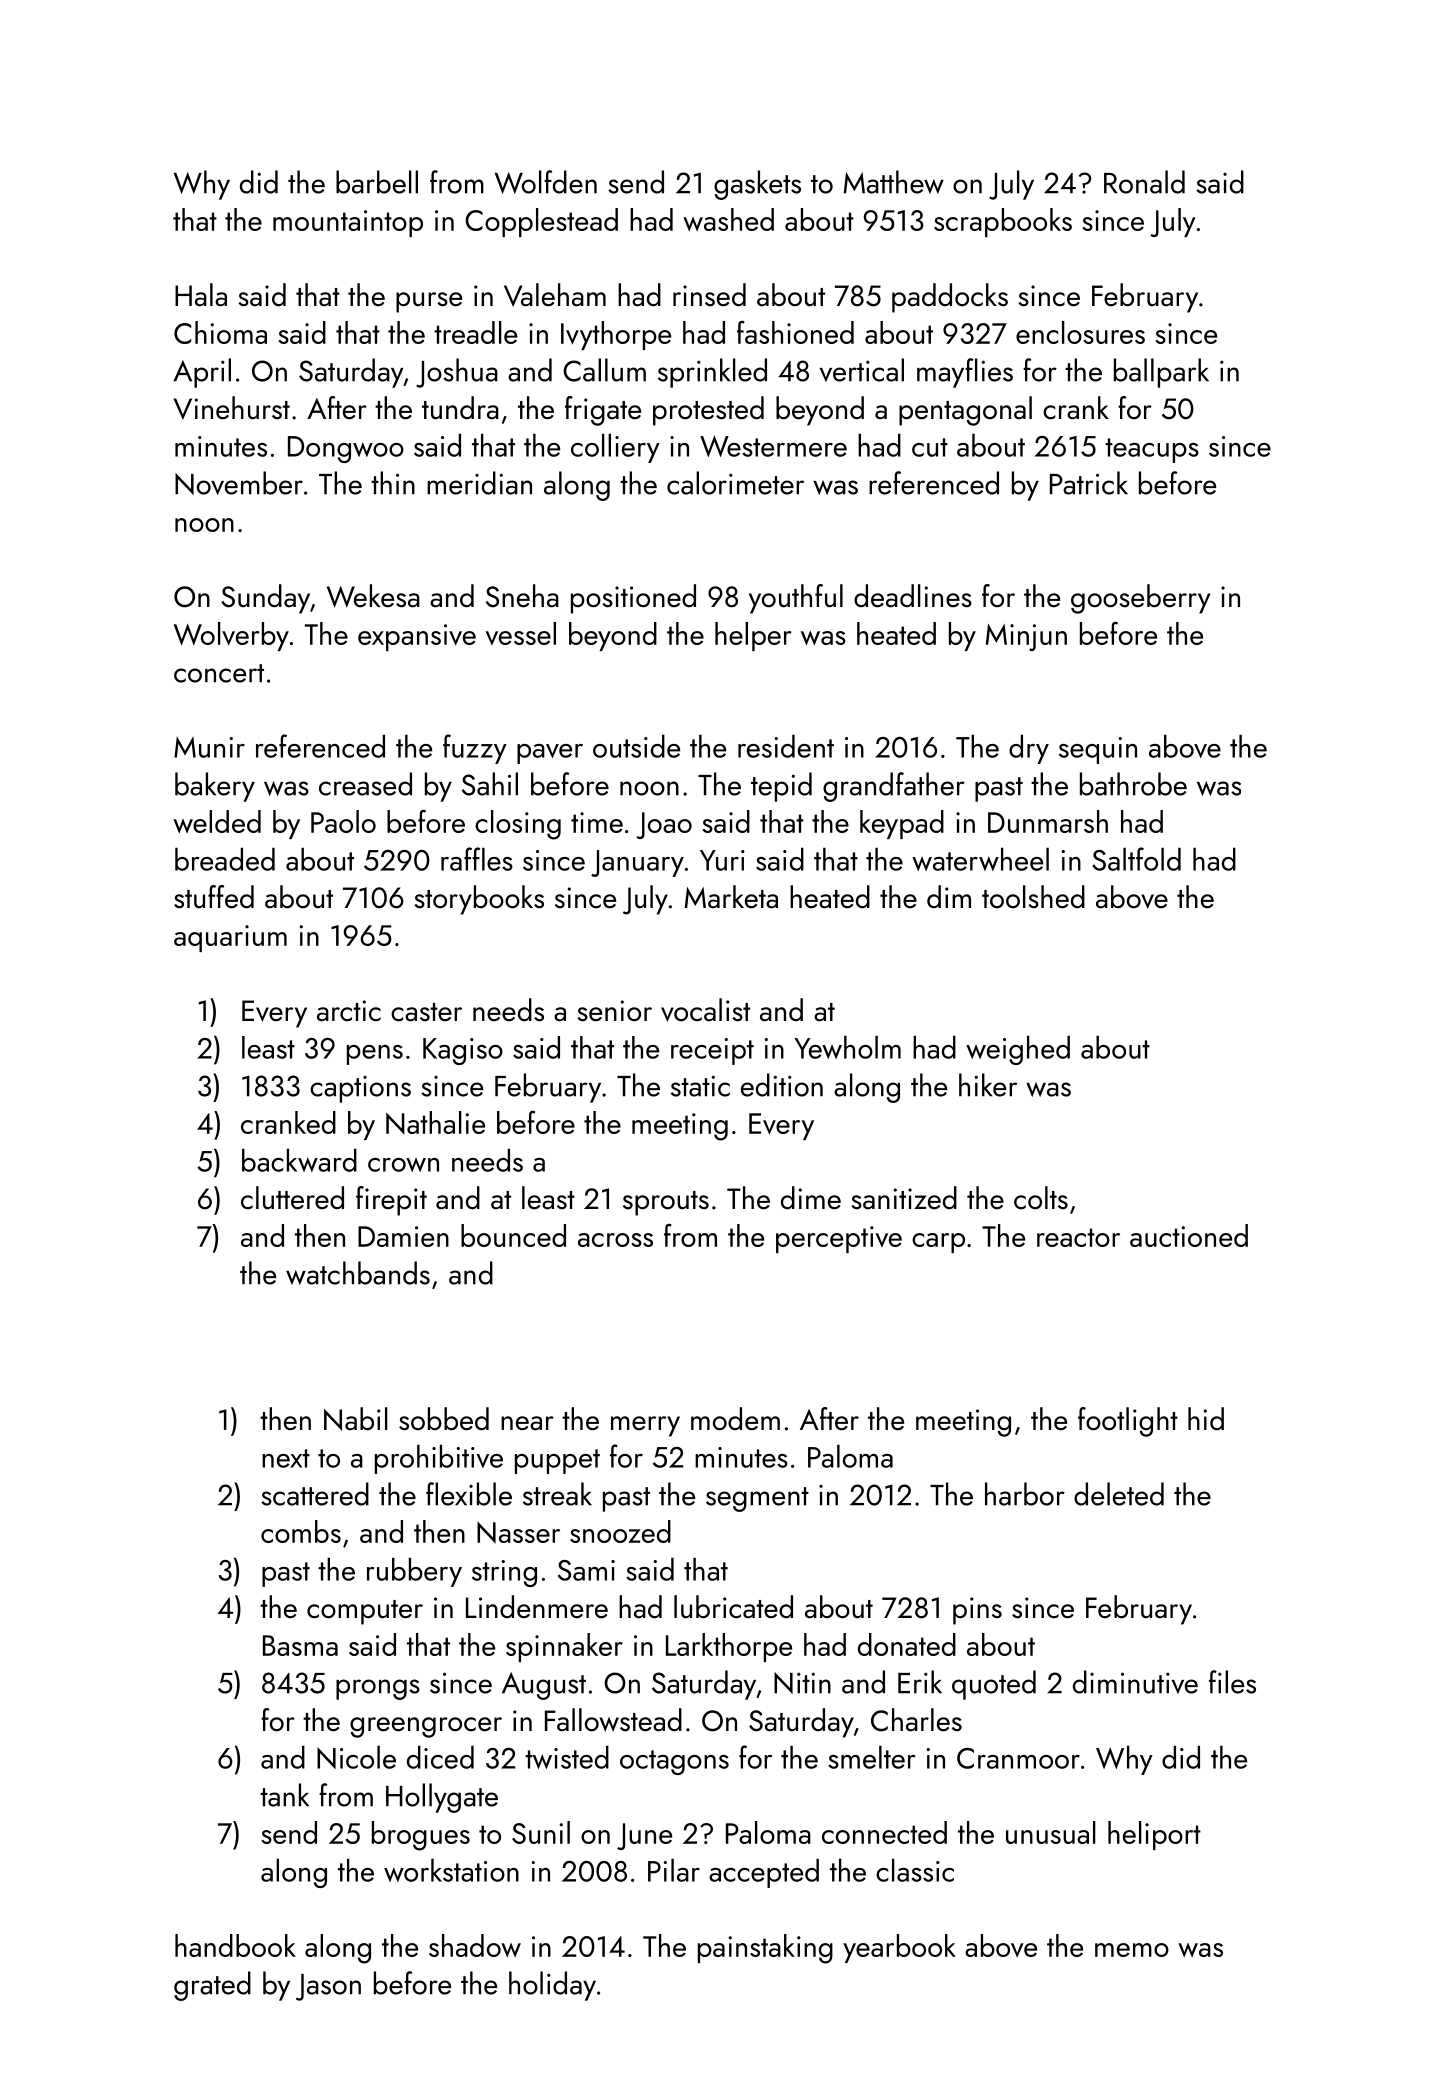 The width and height of the image is (1450, 2100). Describe the element at coordinates (552, 1986) in the image. I see `holiday` at that location.
